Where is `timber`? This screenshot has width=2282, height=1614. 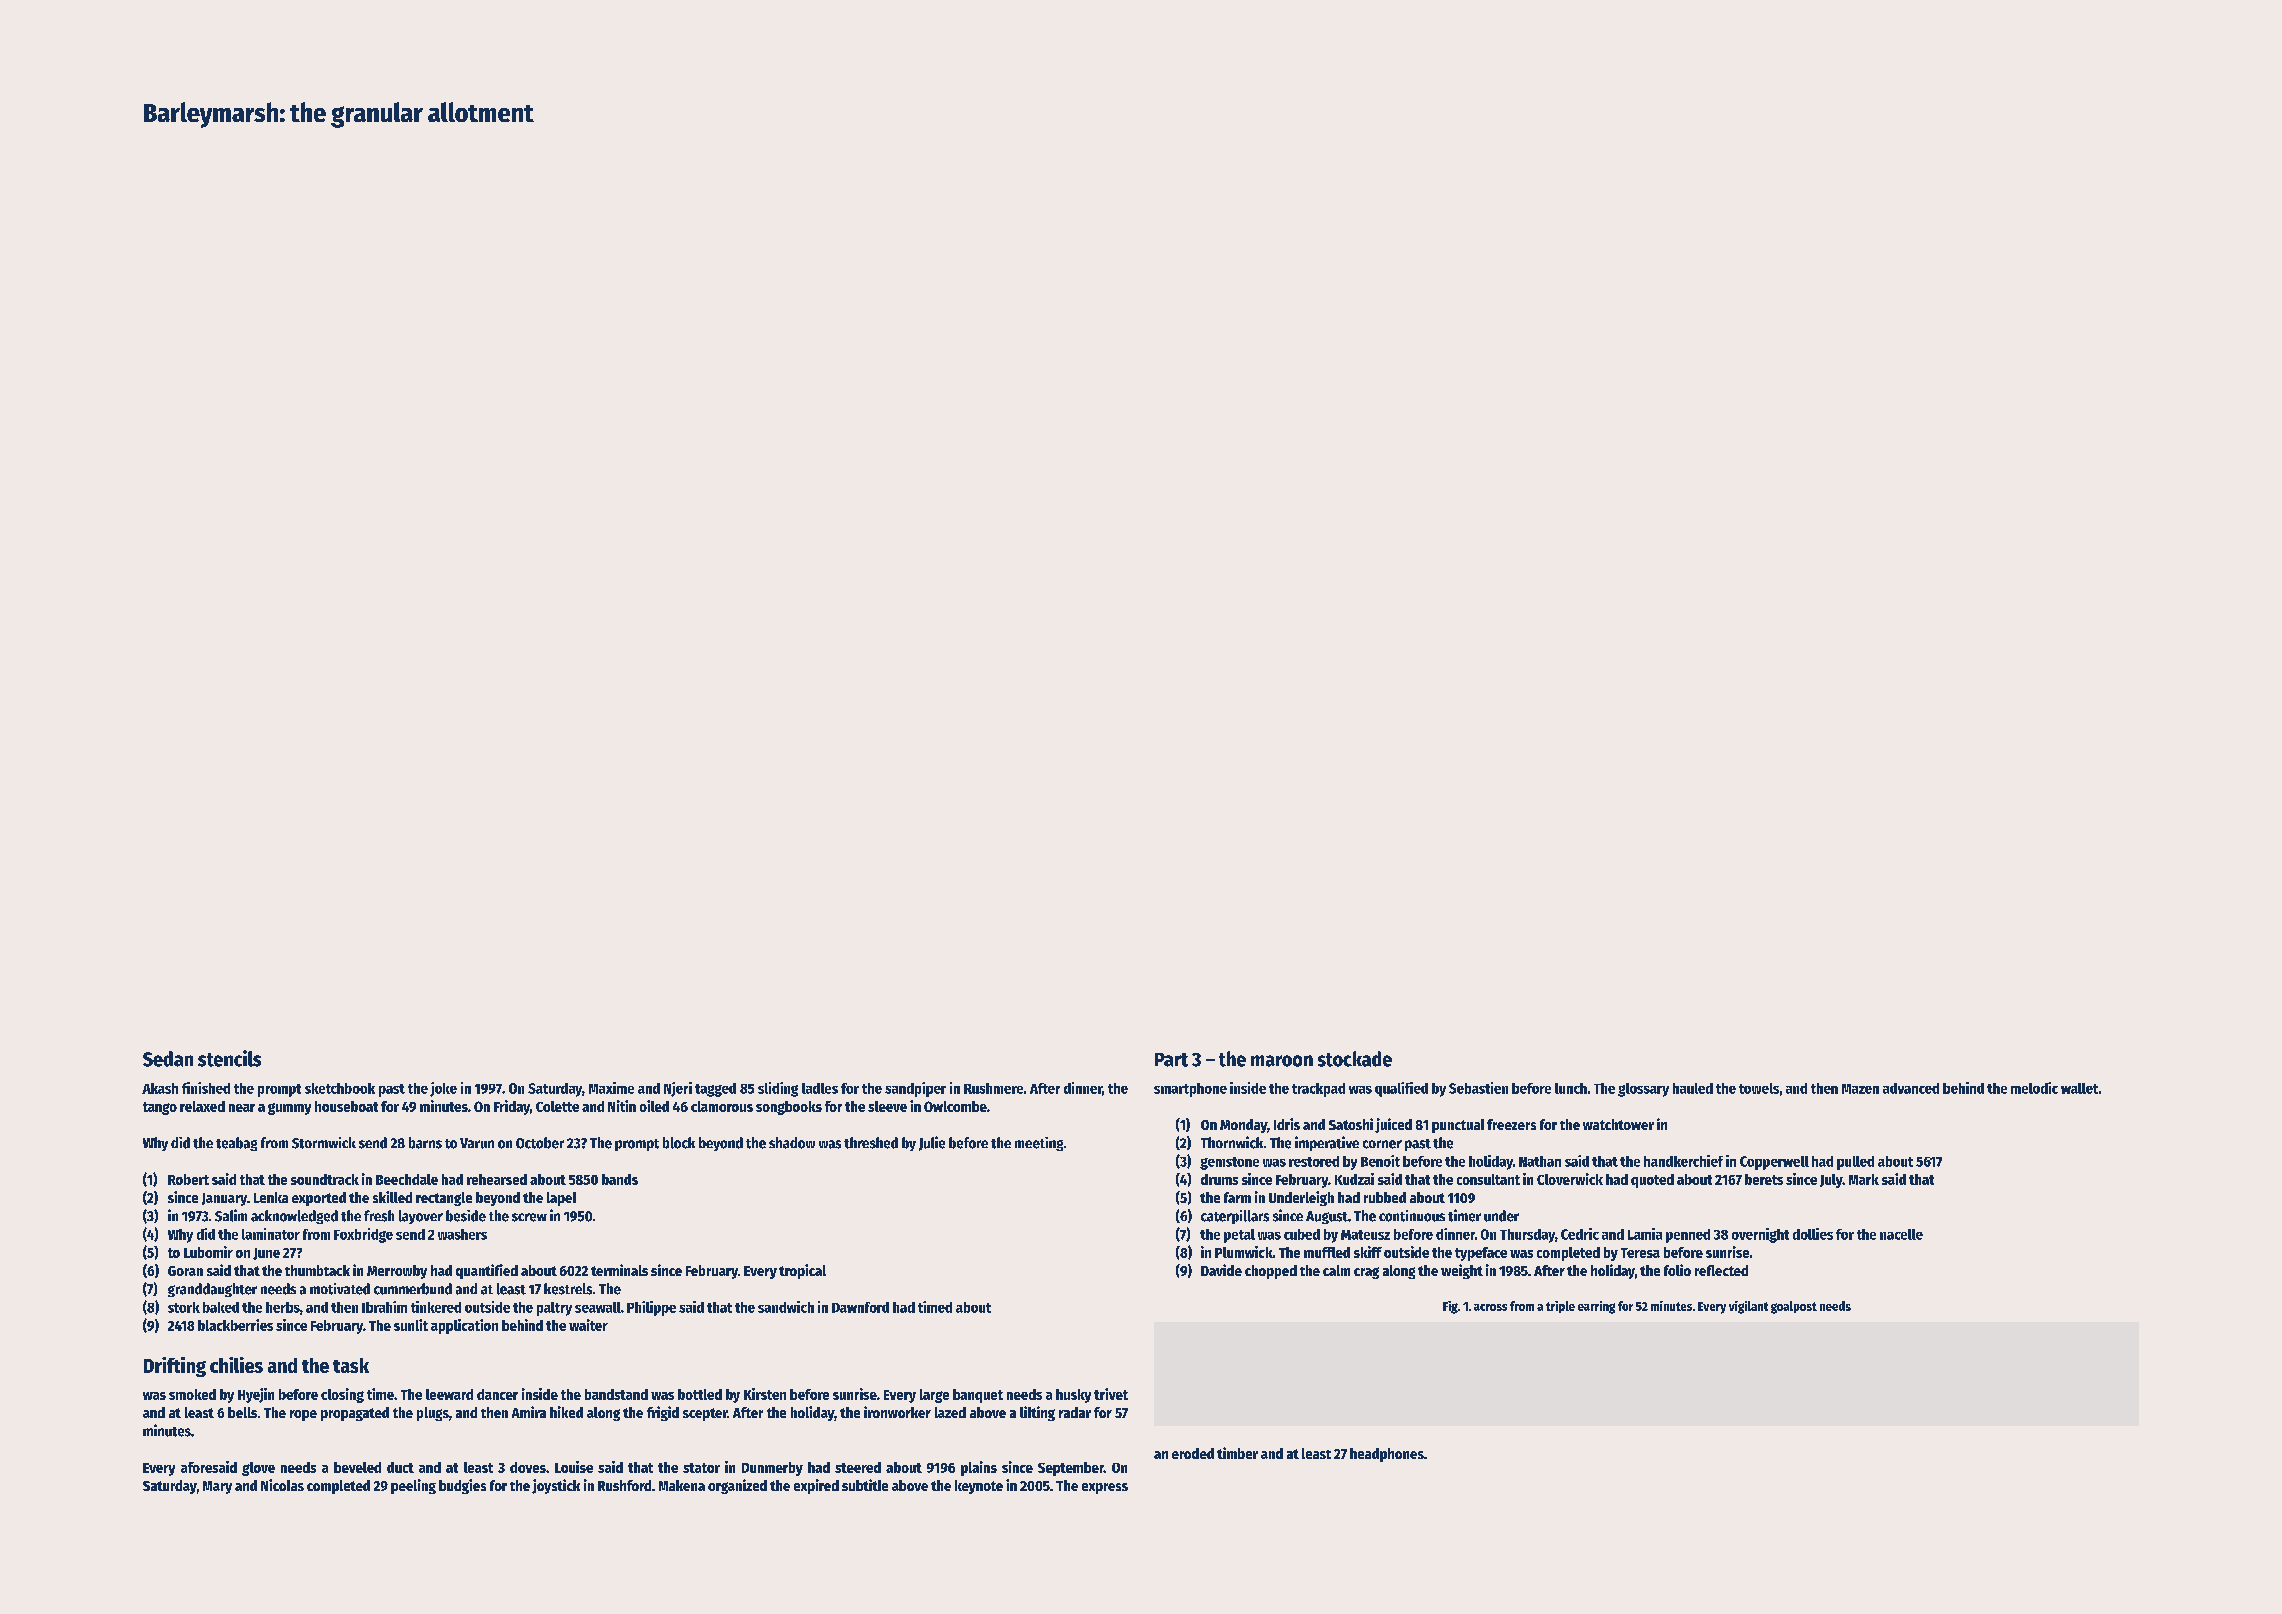 timber is located at coordinates (1237, 1453).
